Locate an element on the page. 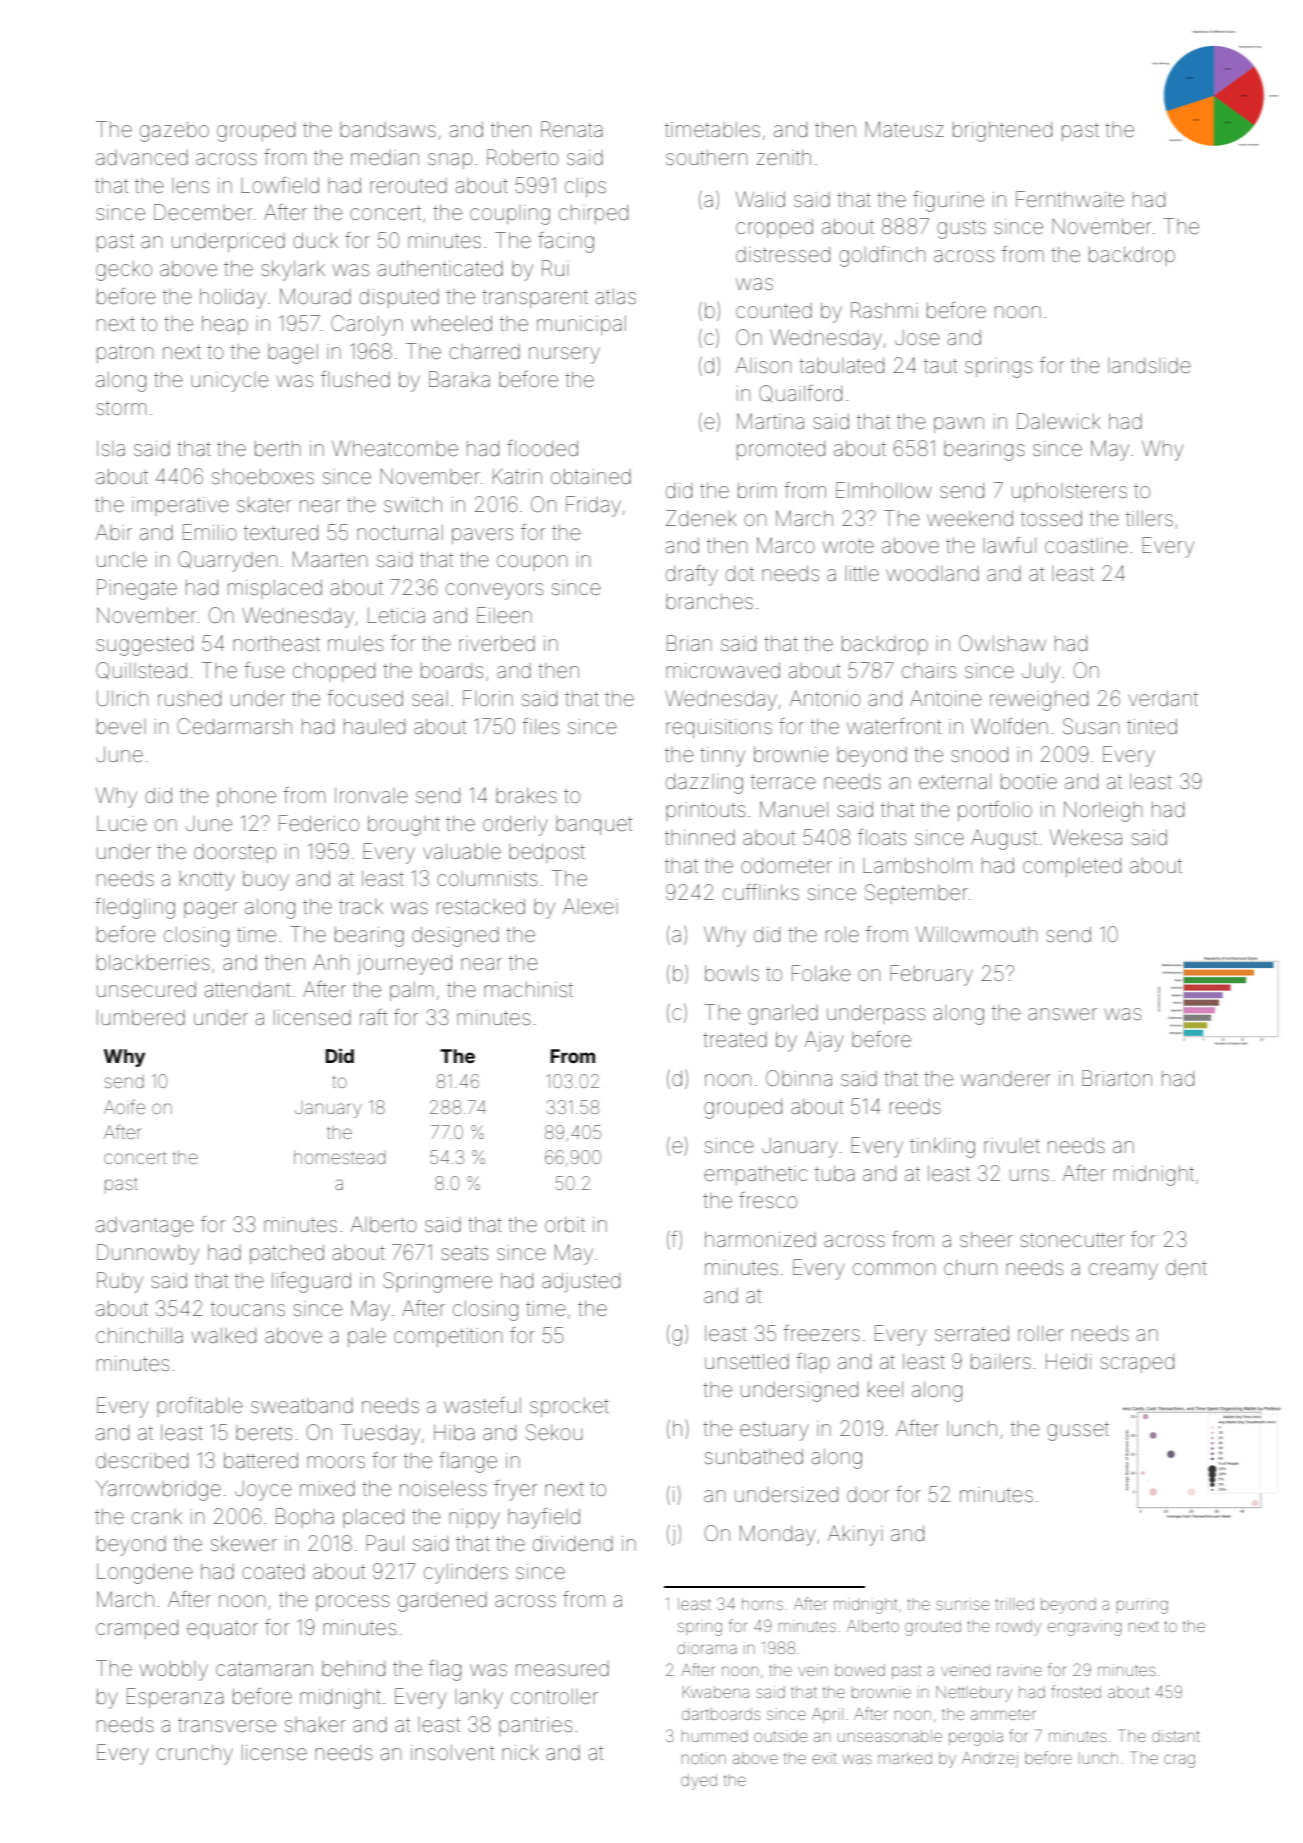  berets is located at coordinates (264, 1433).
